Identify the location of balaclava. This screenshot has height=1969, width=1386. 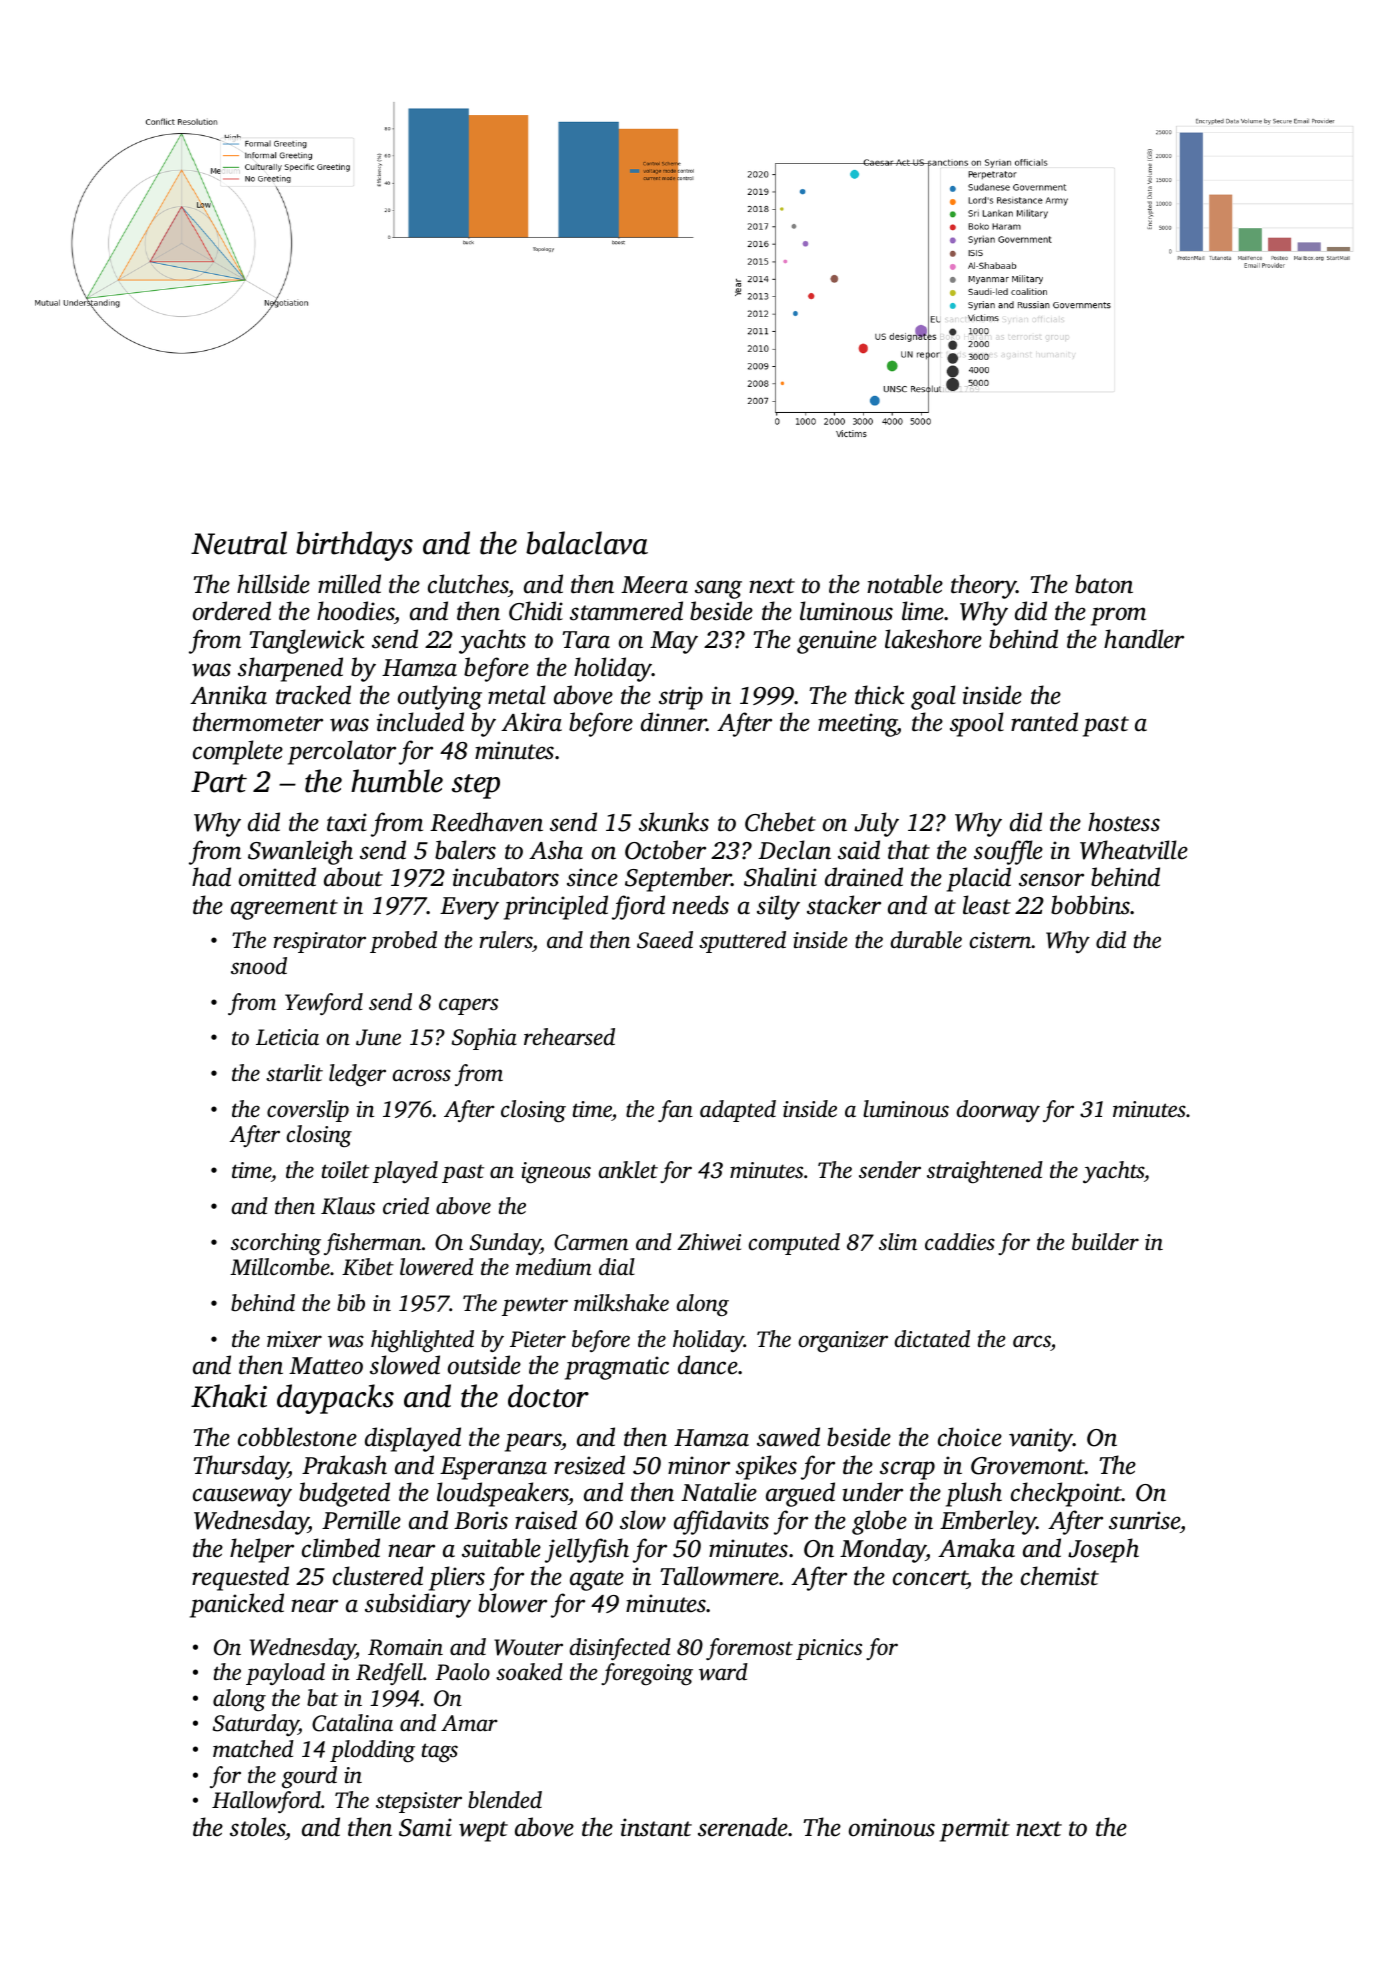
(587, 543).
